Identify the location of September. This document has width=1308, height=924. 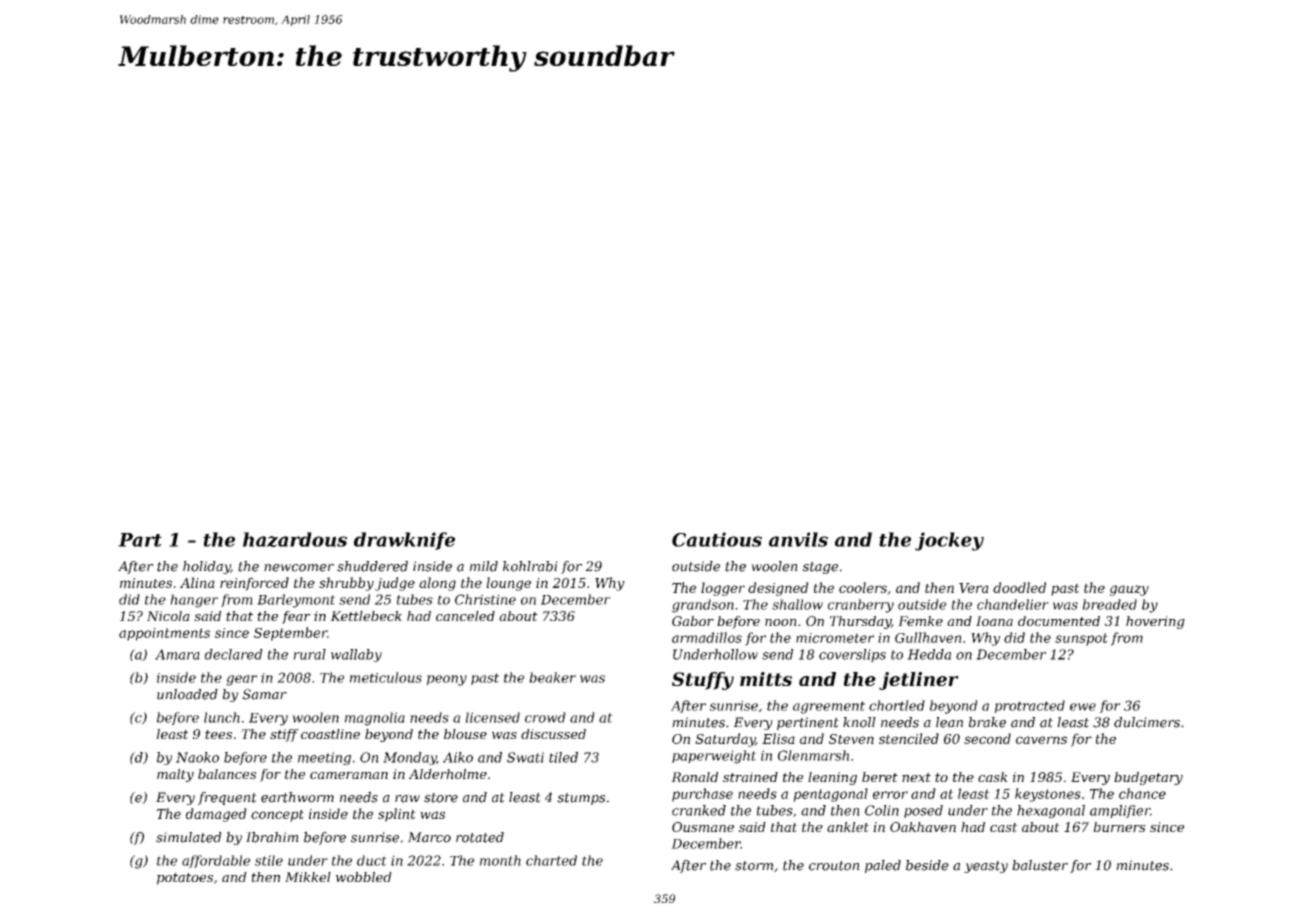
(290, 634).
